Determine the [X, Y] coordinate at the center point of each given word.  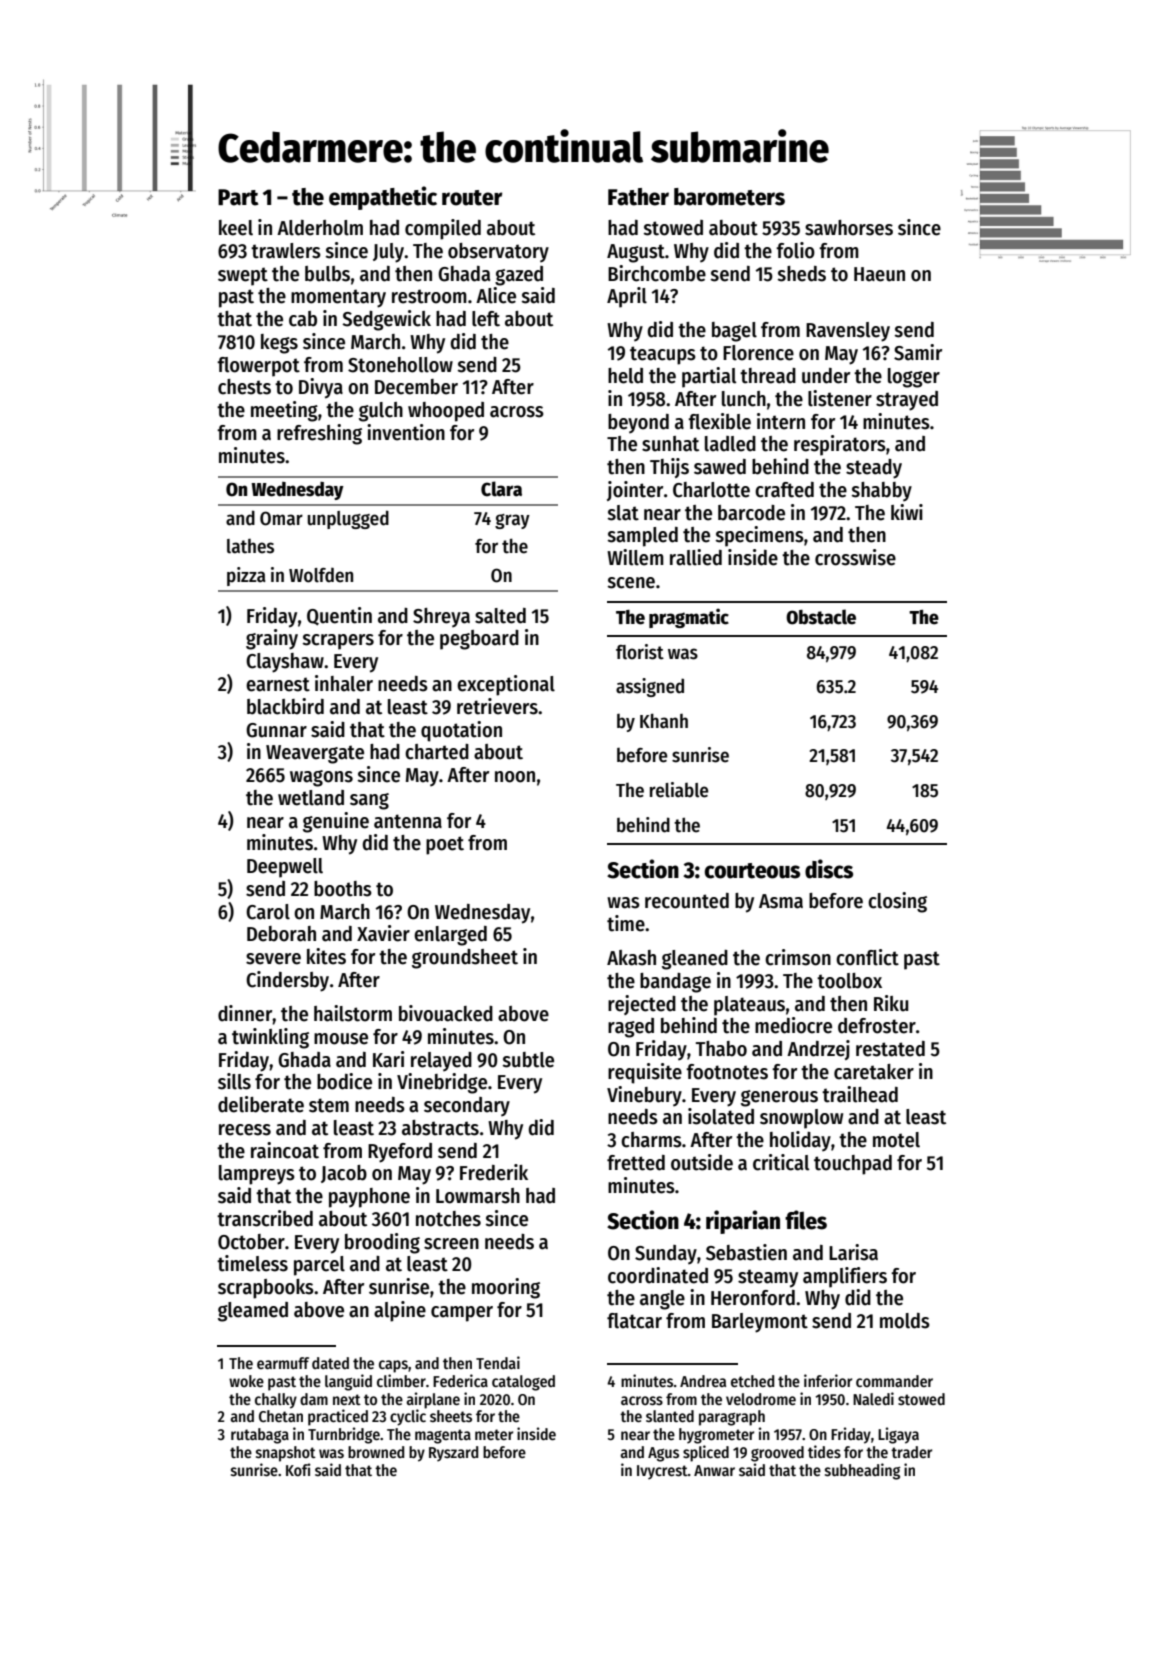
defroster [877, 1026]
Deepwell [285, 868]
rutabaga [260, 1436]
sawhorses [849, 228]
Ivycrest [662, 1472]
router [472, 198]
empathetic [383, 198]
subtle [528, 1060]
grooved [777, 1454]
